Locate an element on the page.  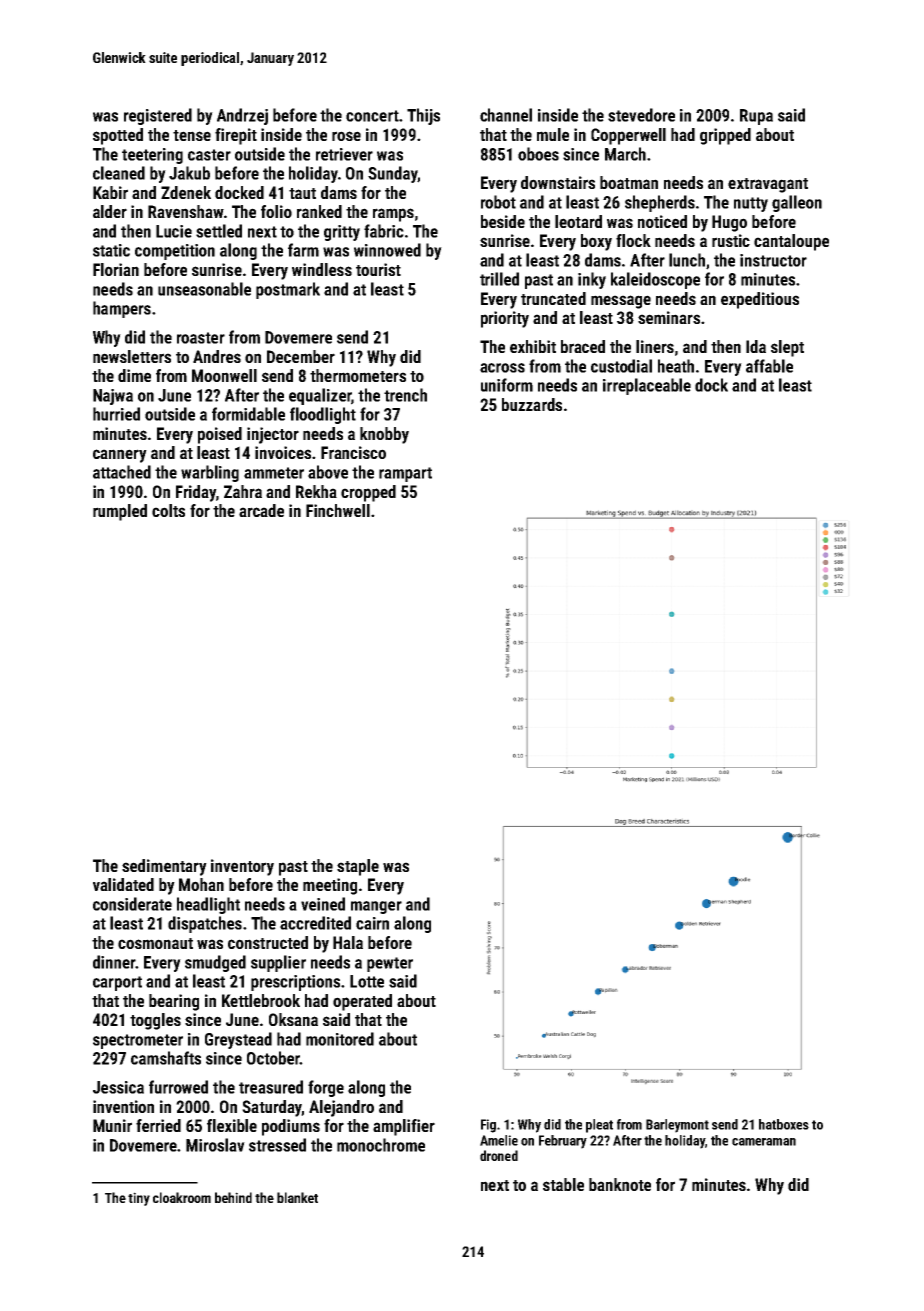
staple is located at coordinates (358, 867).
